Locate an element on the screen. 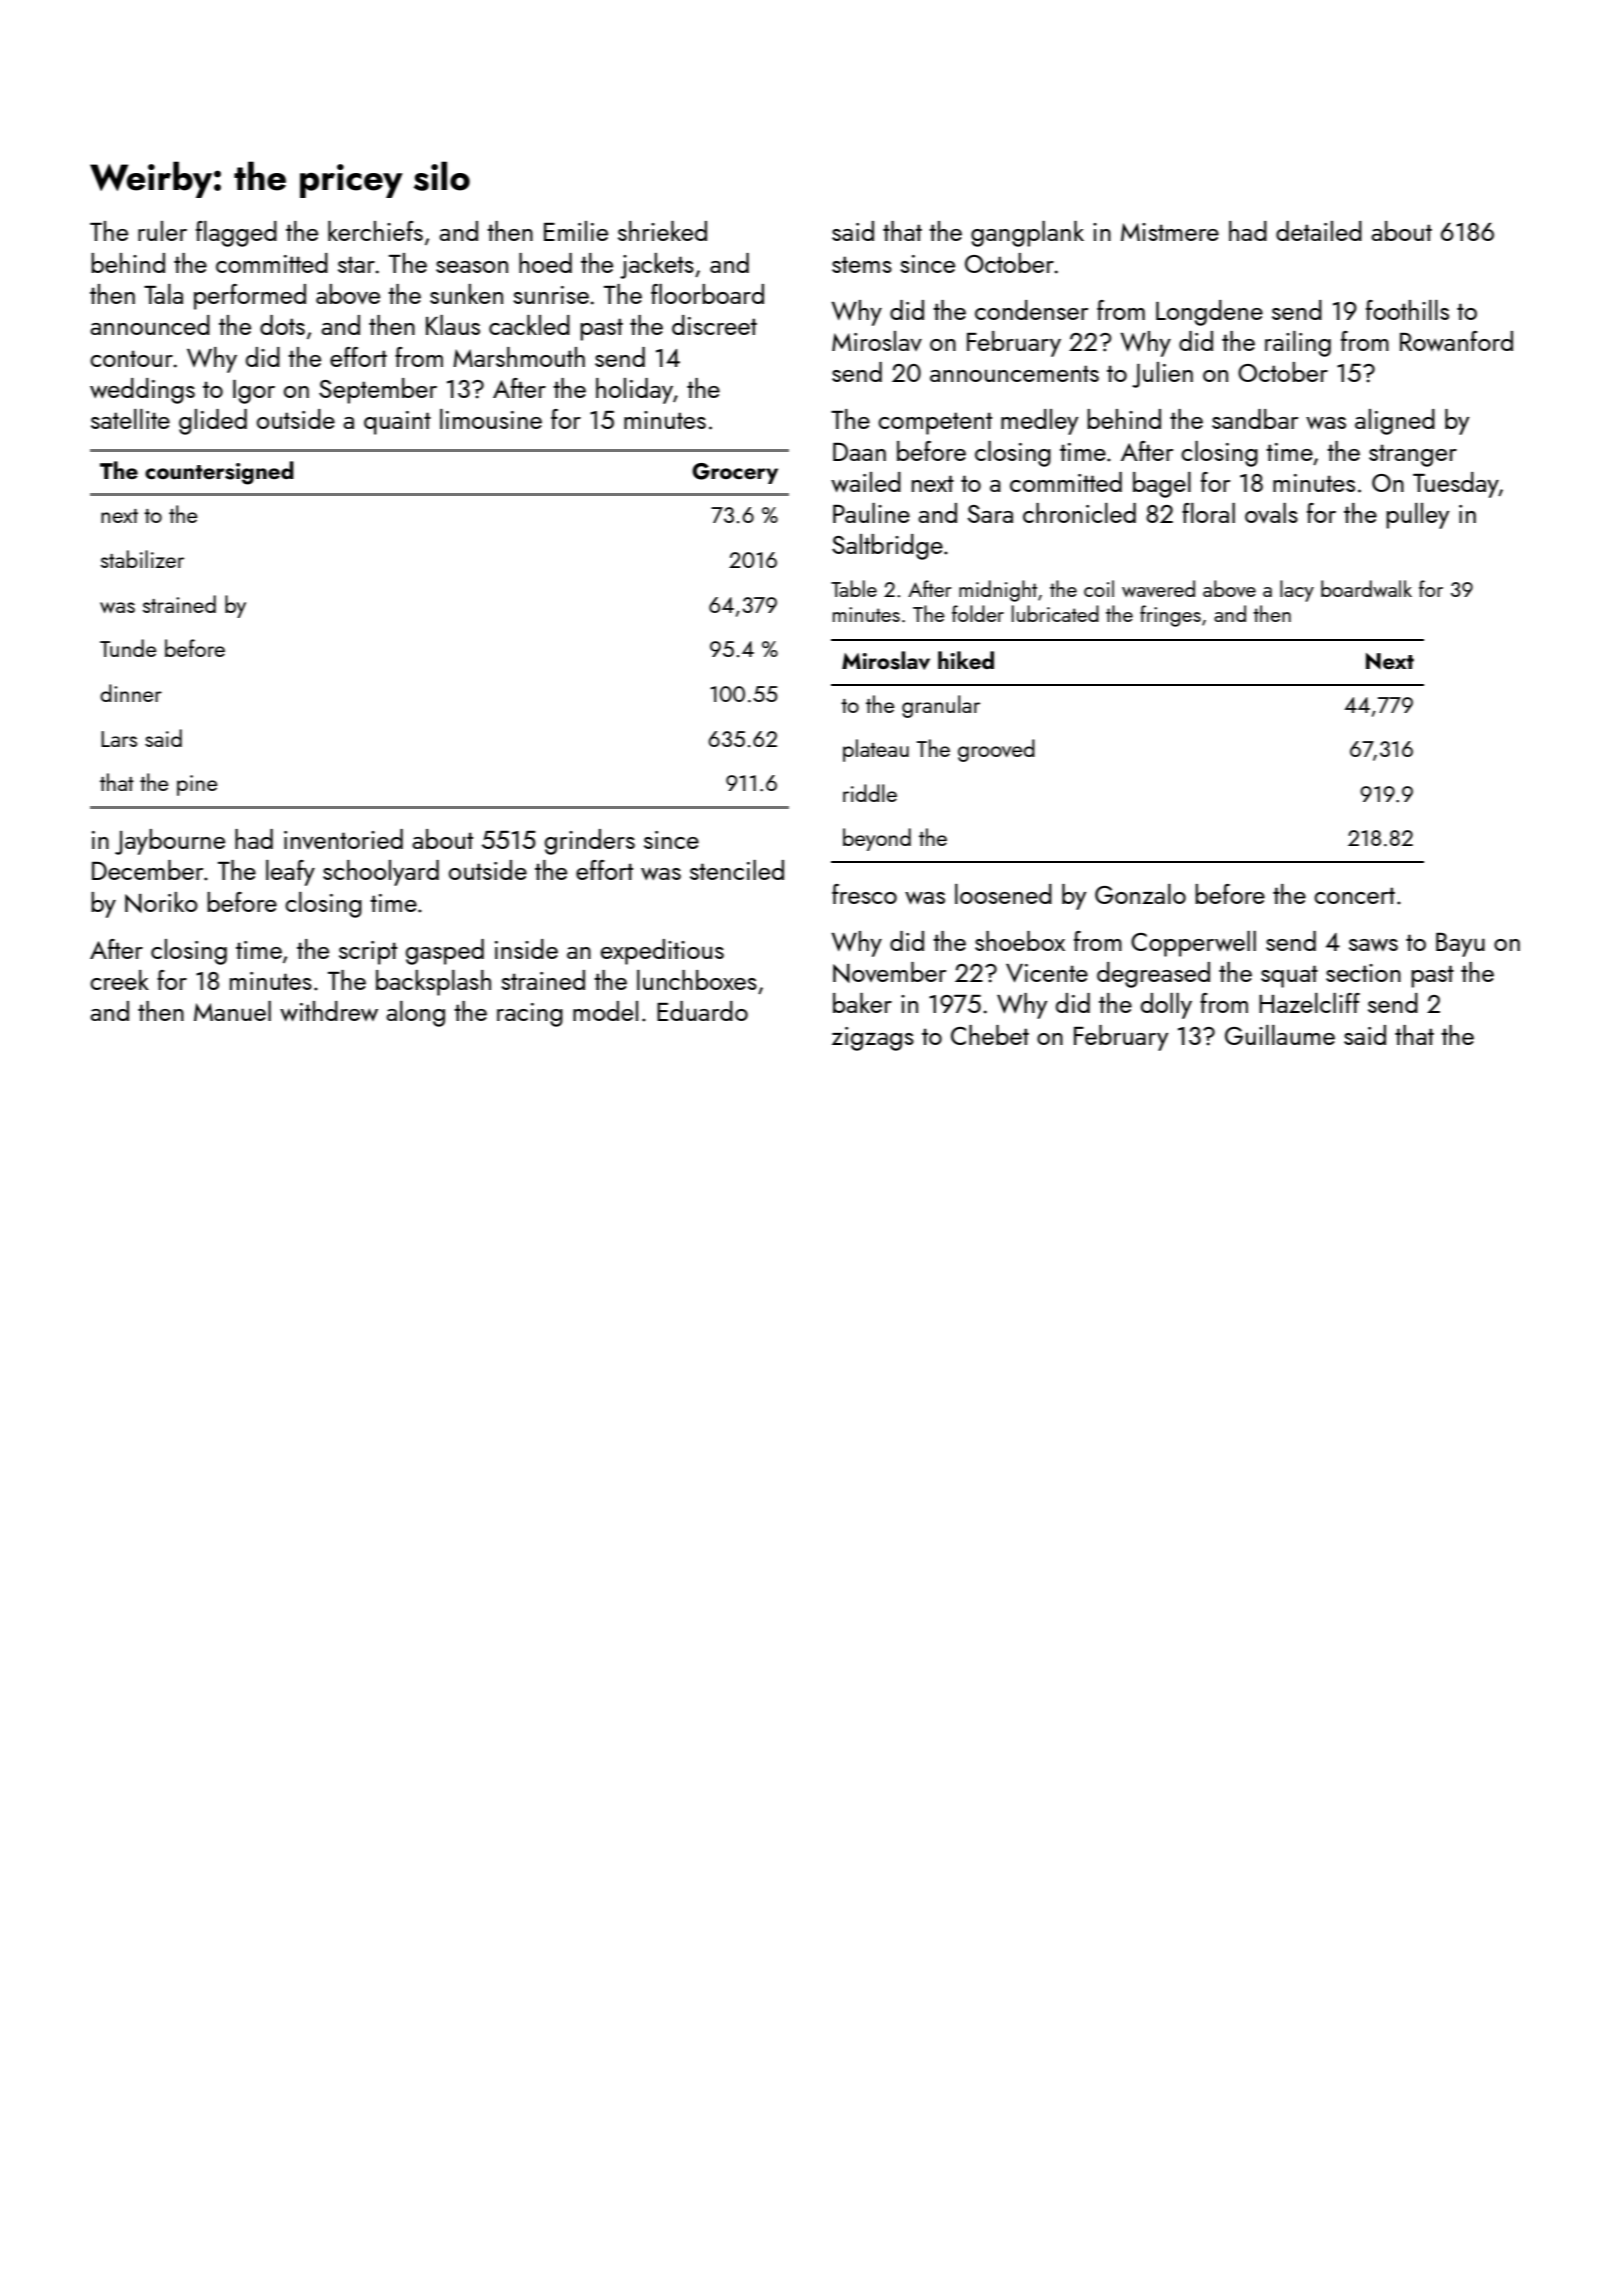 Image resolution: width=1620 pixels, height=2292 pixels. pine is located at coordinates (197, 785).
